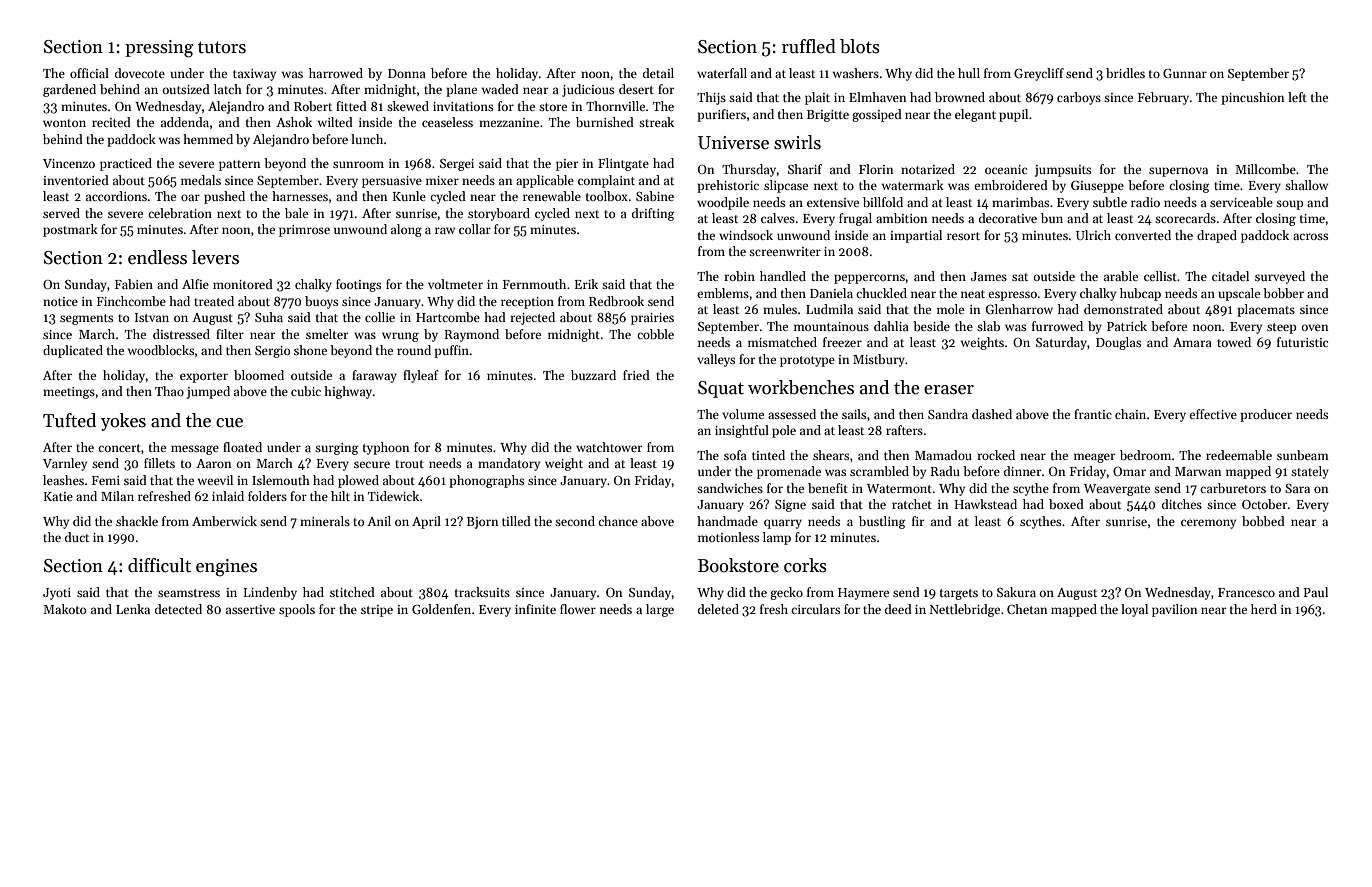 The width and height of the page is (1372, 887). Describe the element at coordinates (420, 376) in the page. I see `flyleaf` at that location.
